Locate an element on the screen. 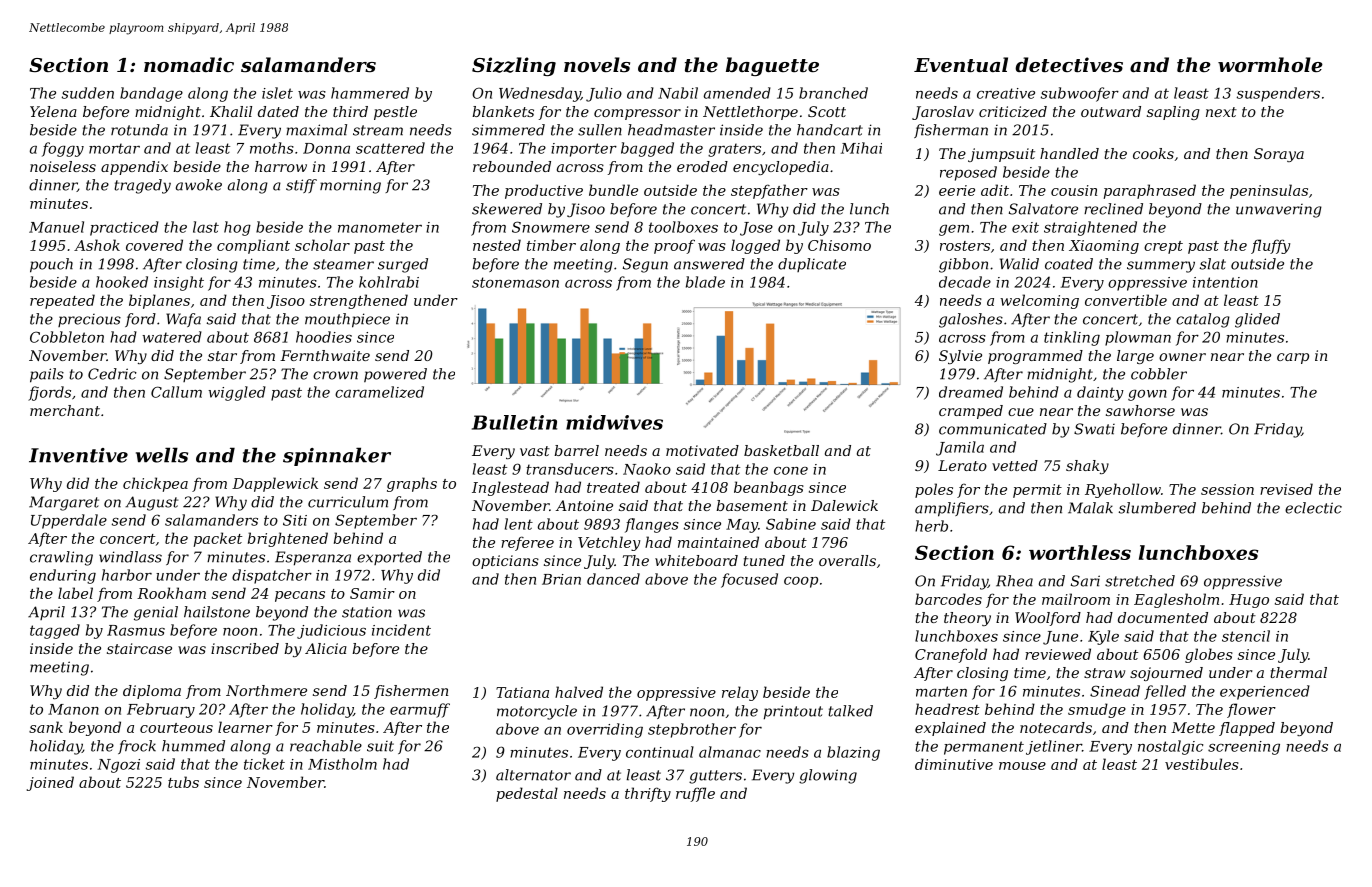 The height and width of the screenshot is (887, 1372). beanbags is located at coordinates (769, 488).
